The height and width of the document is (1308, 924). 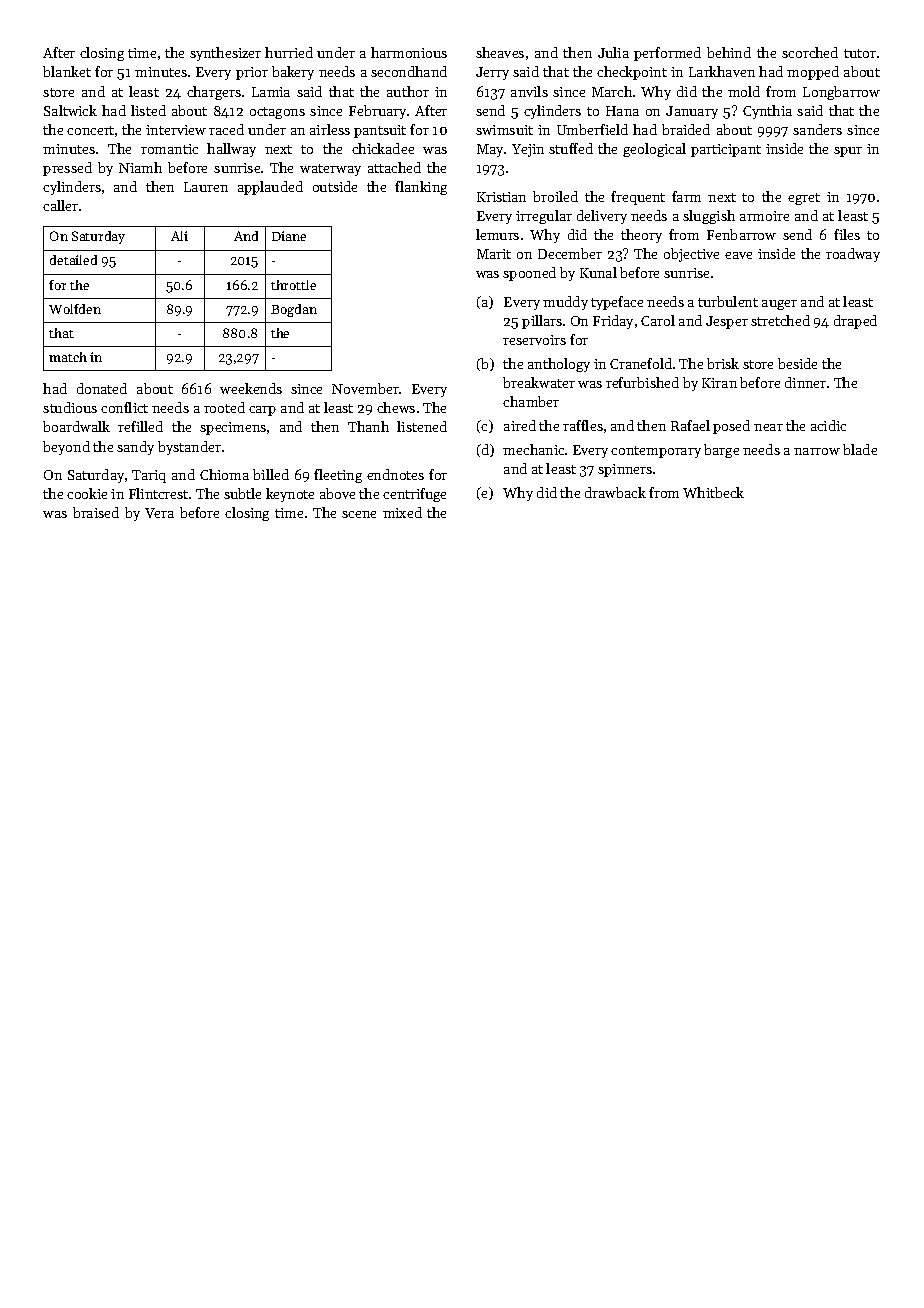 What do you see at coordinates (67, 71) in the document?
I see `blanket` at bounding box center [67, 71].
